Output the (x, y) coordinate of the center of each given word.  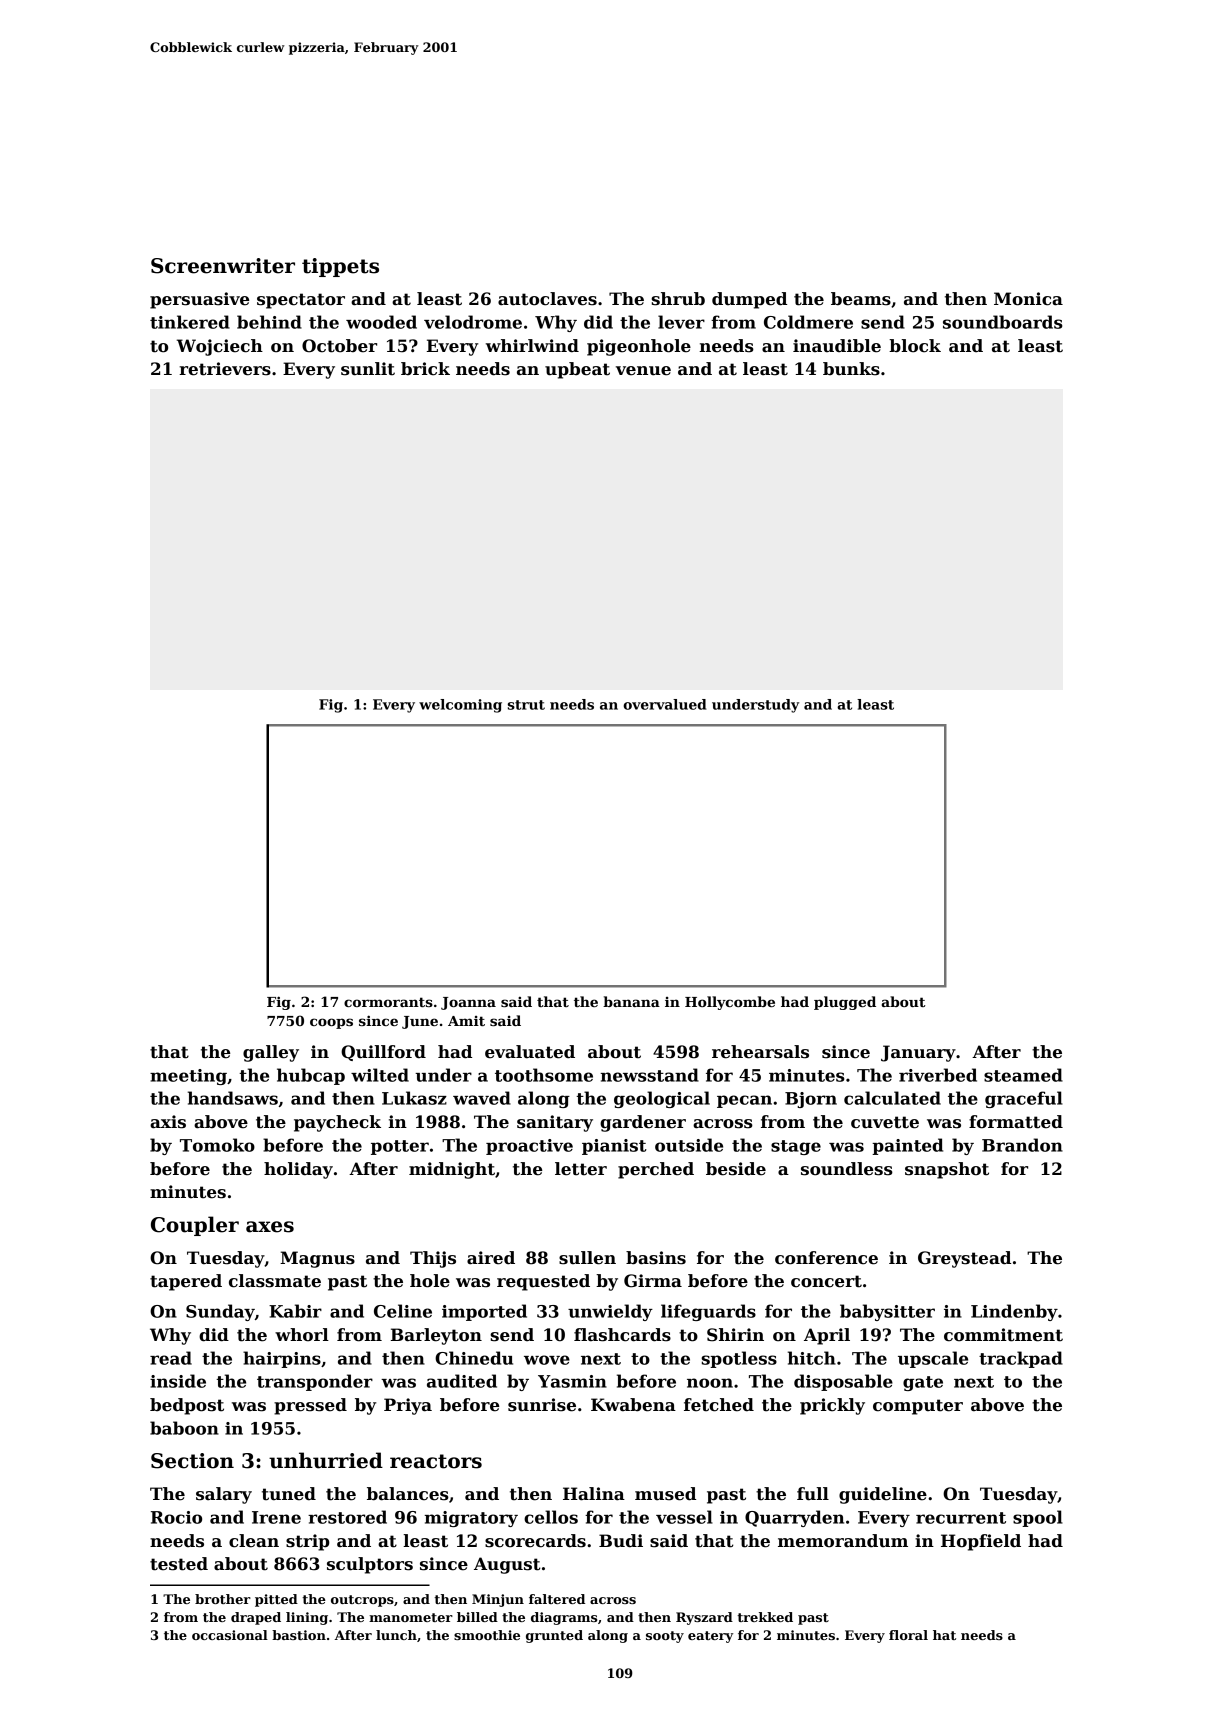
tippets (340, 267)
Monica (1028, 299)
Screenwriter (223, 266)
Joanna (468, 1003)
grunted (554, 1636)
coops (331, 1023)
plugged (845, 1003)
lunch (396, 1635)
